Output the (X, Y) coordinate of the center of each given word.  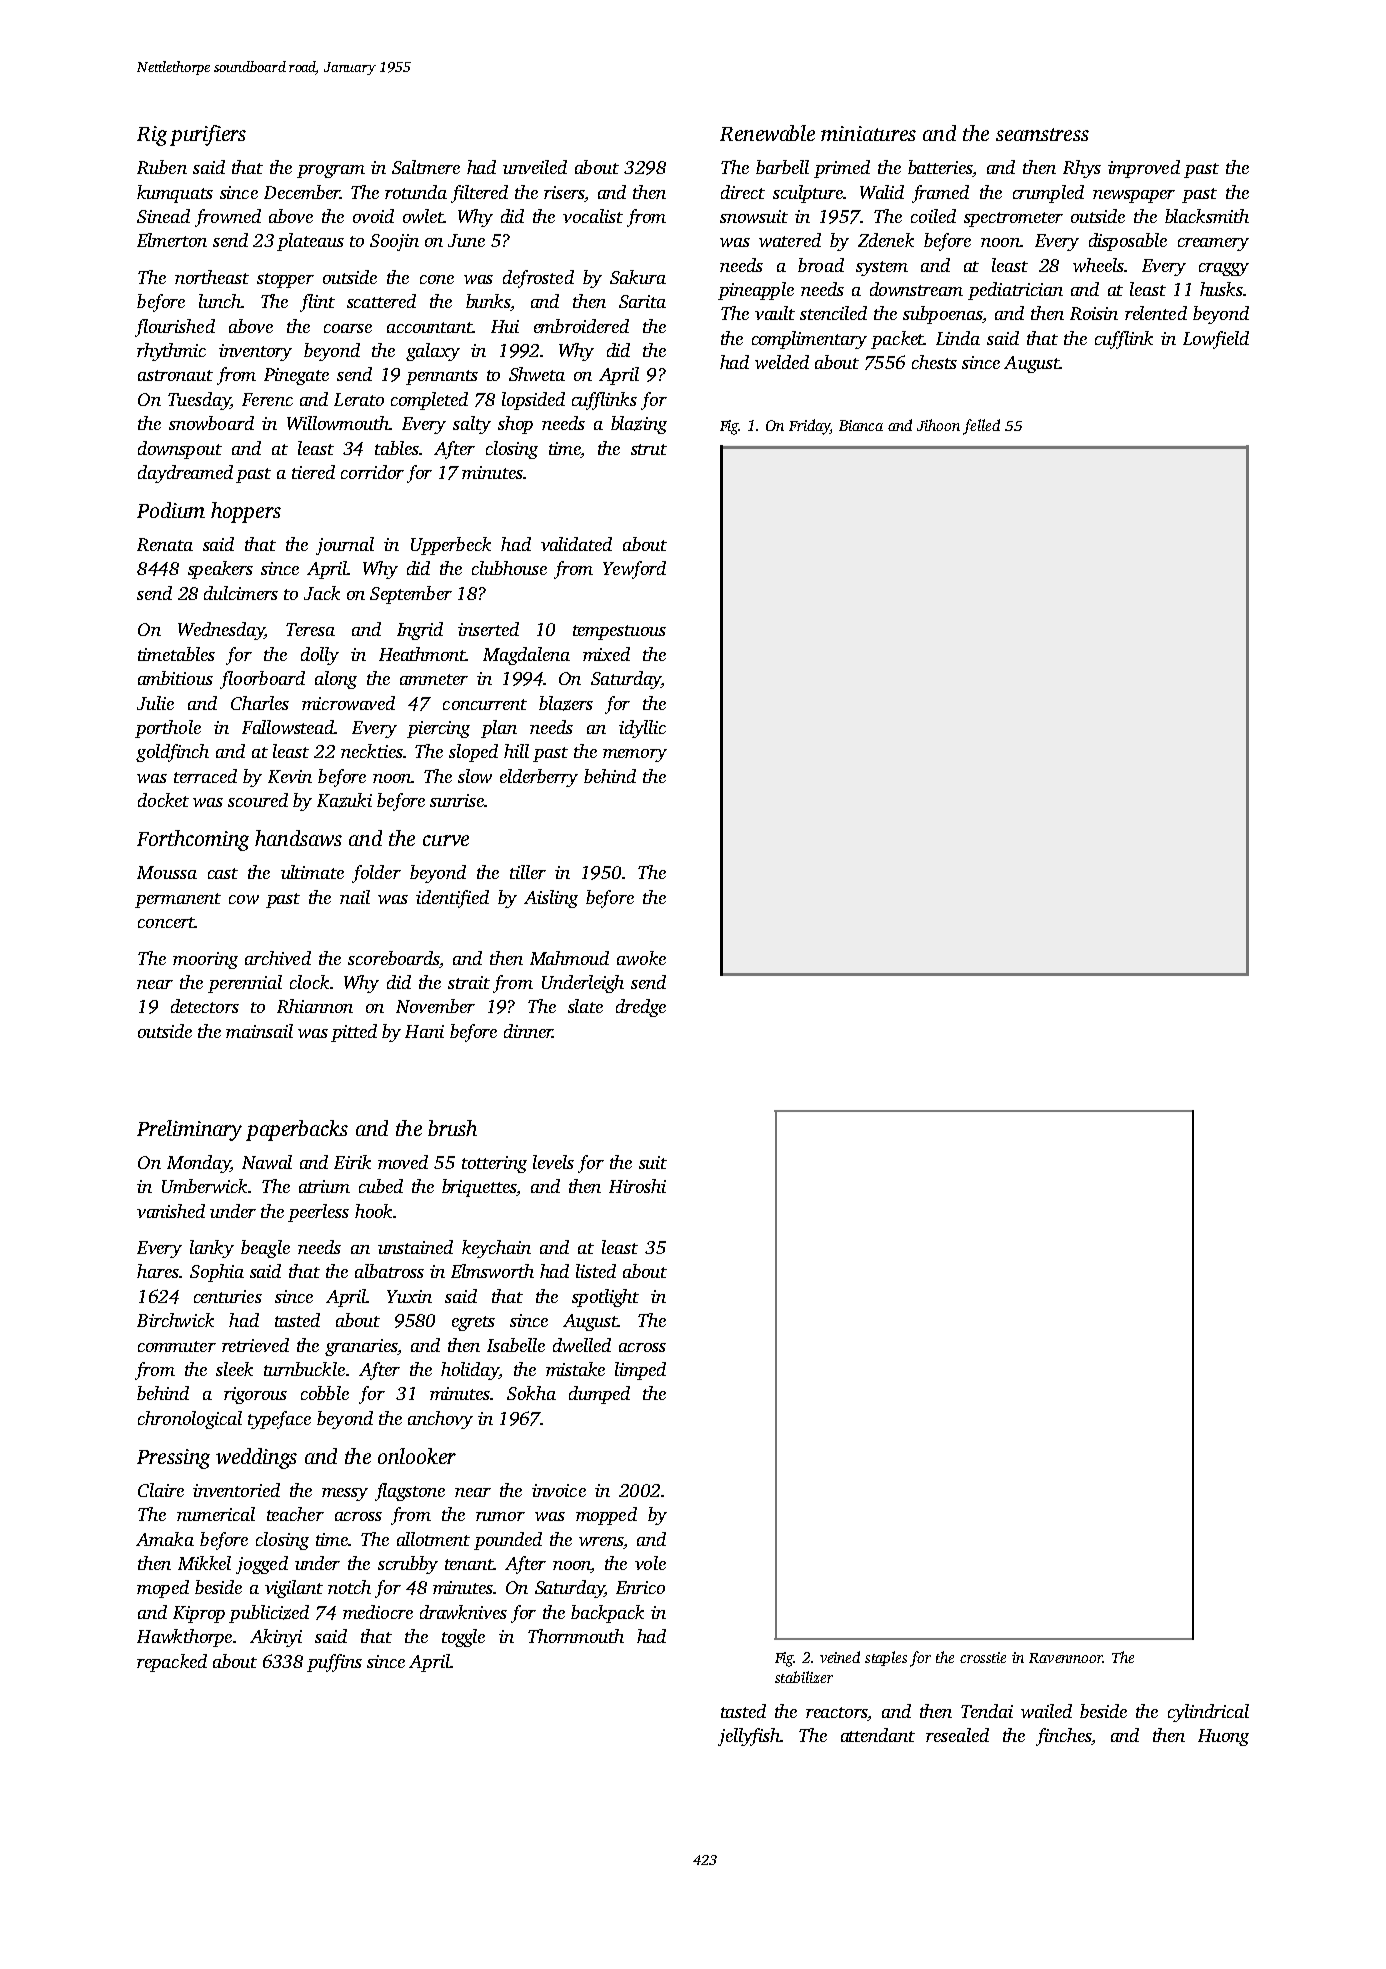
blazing (639, 425)
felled (981, 427)
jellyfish (749, 1737)
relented (1156, 313)
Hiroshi (637, 1186)
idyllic (642, 729)
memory (635, 755)
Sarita (642, 301)
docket (163, 800)
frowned (228, 218)
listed (596, 1271)
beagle (265, 1249)
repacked (172, 1663)
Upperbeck (451, 546)
